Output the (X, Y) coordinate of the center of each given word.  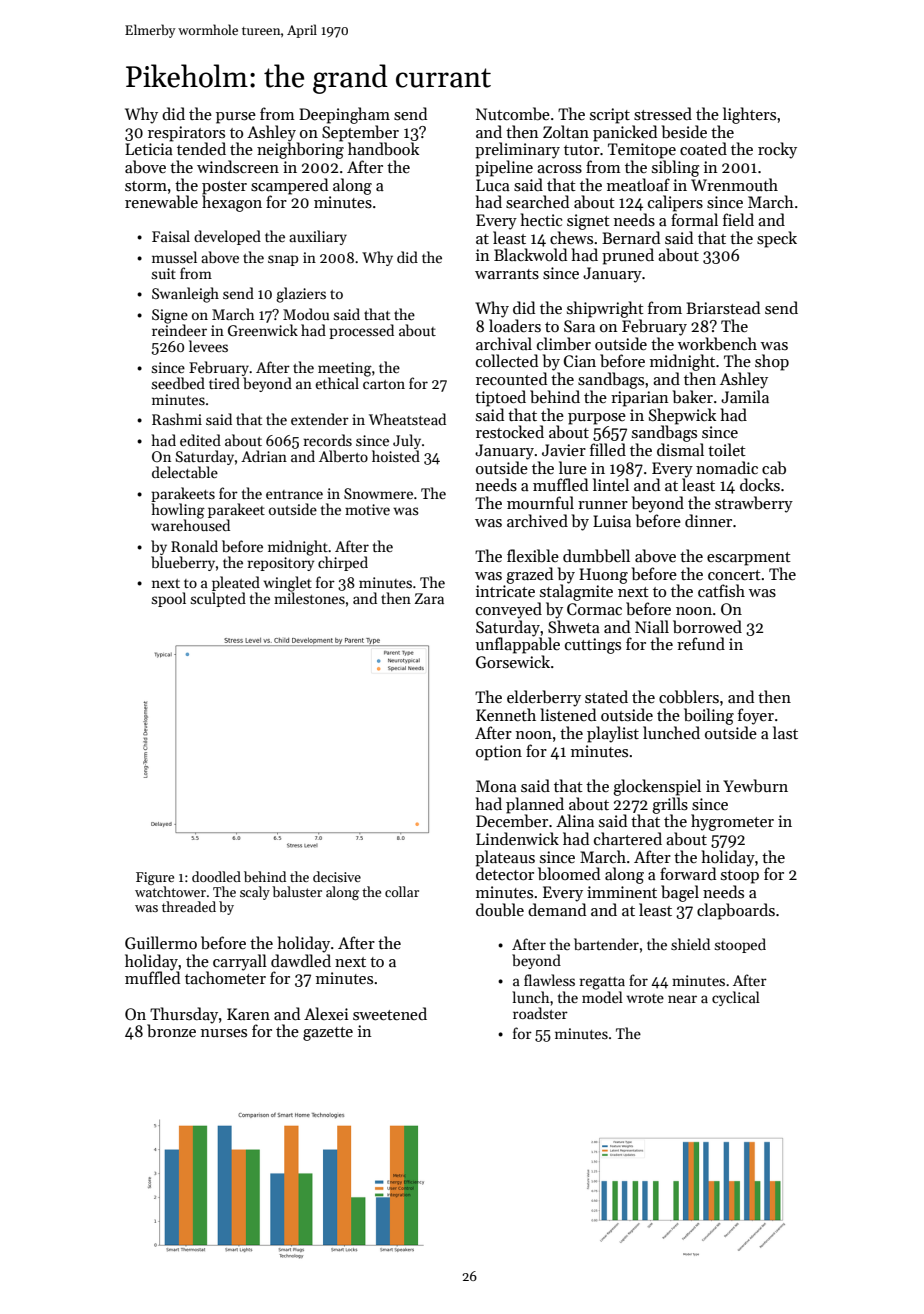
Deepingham (344, 115)
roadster (540, 1013)
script (610, 116)
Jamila (745, 396)
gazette (328, 1034)
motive (367, 509)
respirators (186, 134)
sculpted (218, 599)
